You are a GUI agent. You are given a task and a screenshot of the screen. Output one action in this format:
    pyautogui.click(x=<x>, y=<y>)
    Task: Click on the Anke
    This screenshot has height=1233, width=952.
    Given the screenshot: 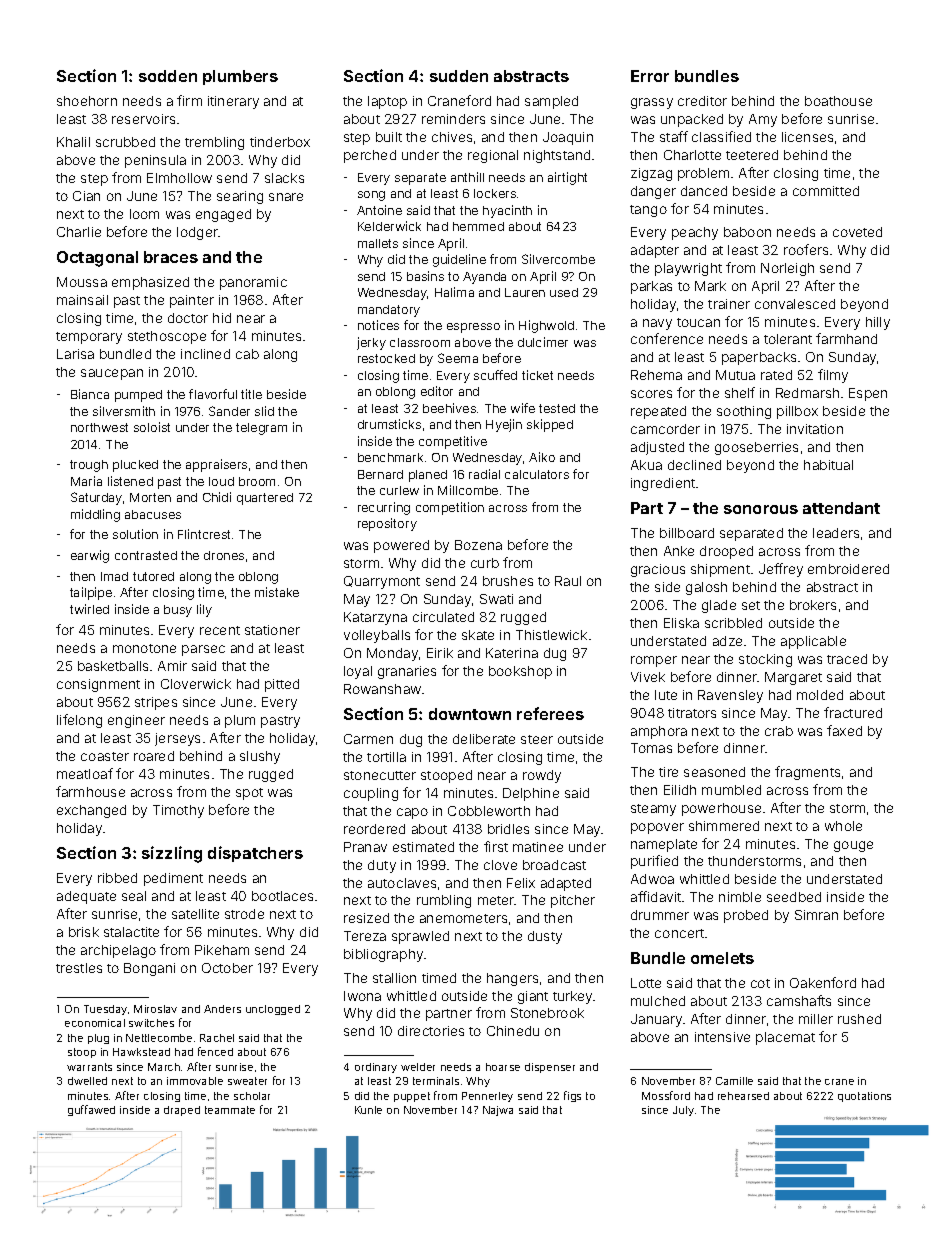 What is the action you would take?
    pyautogui.click(x=679, y=551)
